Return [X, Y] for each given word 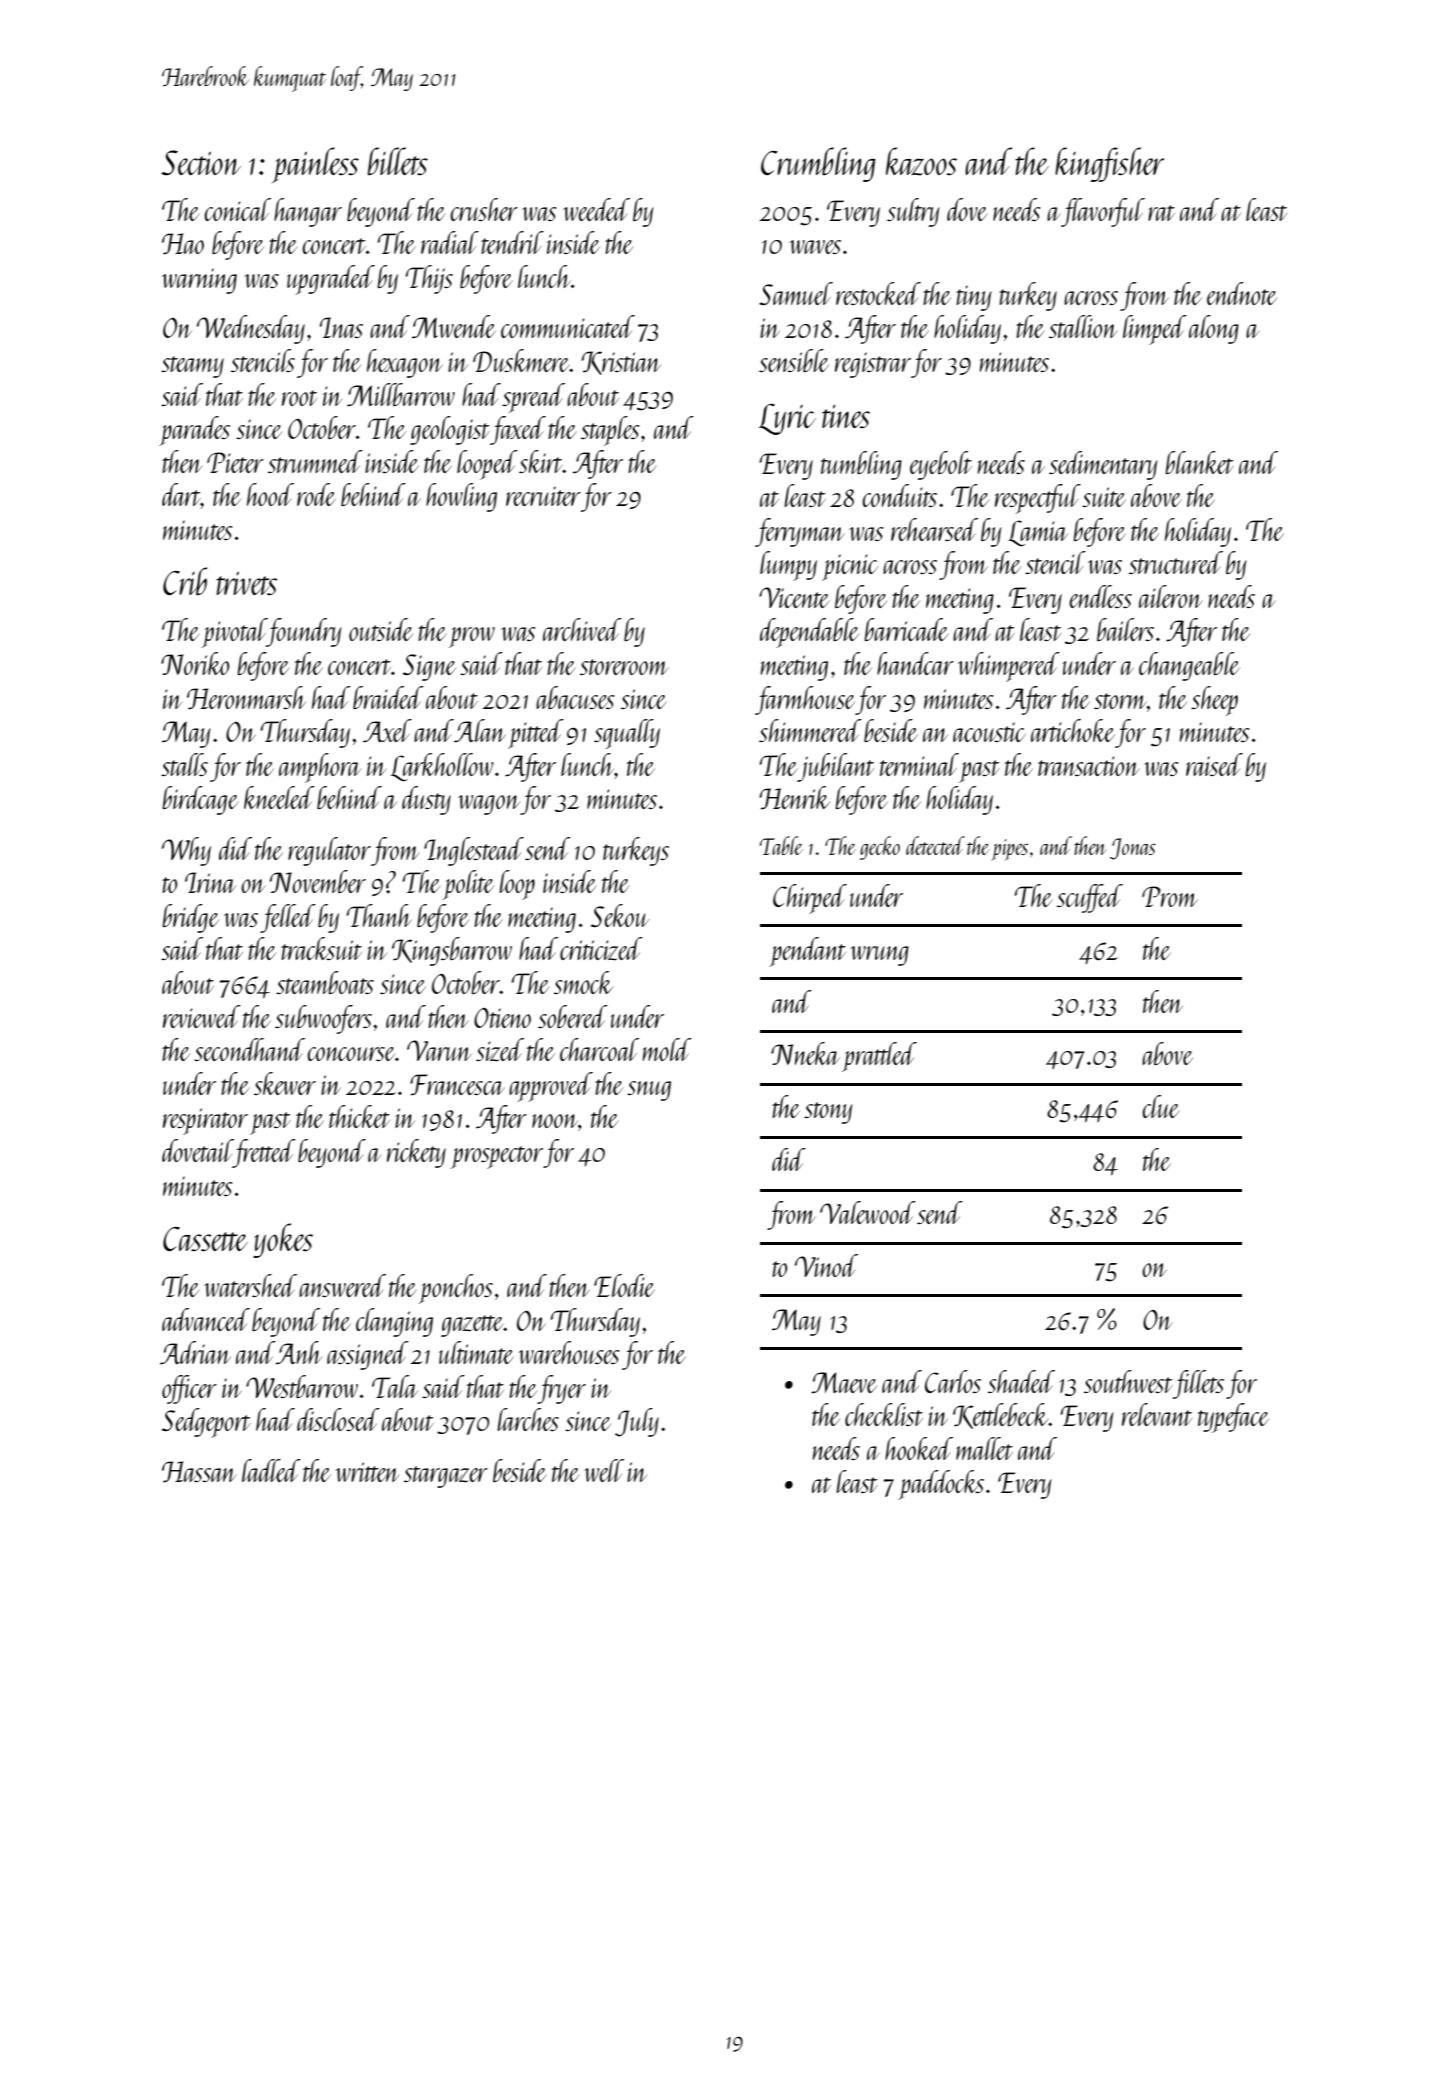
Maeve [844, 1382]
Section [201, 163]
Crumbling [818, 164]
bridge [190, 918]
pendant [807, 952]
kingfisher [1109, 164]
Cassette [205, 1239]
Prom [1170, 896]
